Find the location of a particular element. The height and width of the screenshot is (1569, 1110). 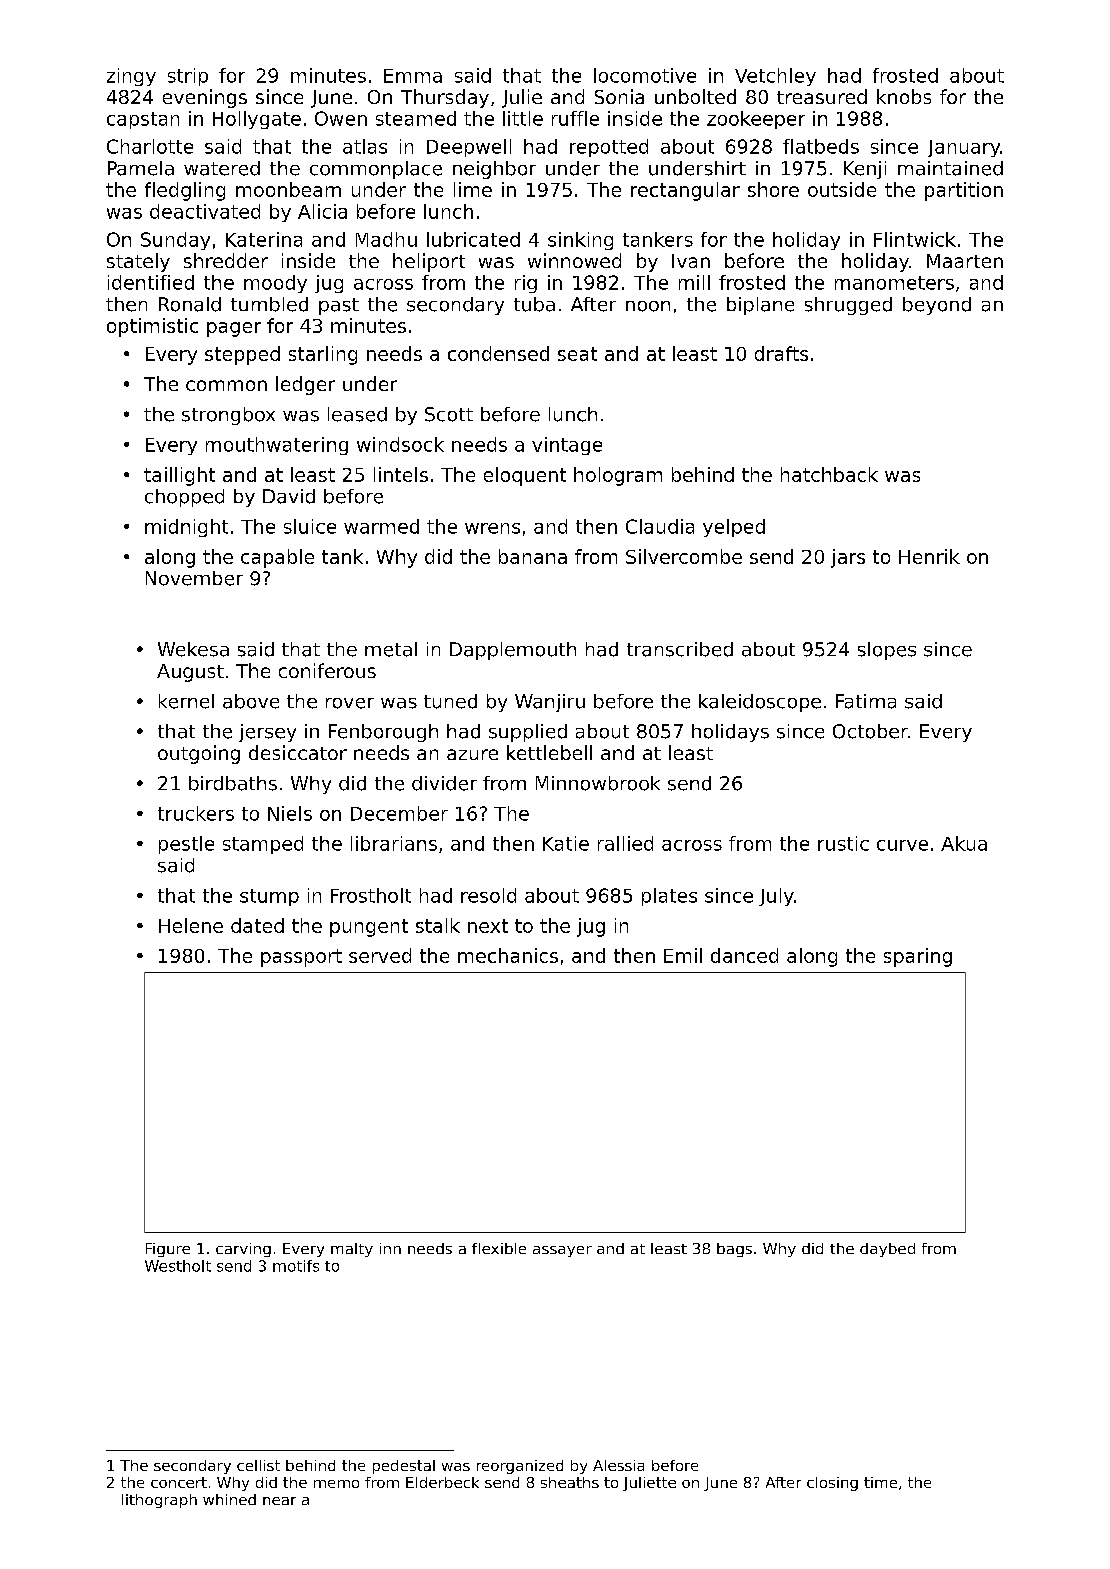

noon is located at coordinates (648, 306).
